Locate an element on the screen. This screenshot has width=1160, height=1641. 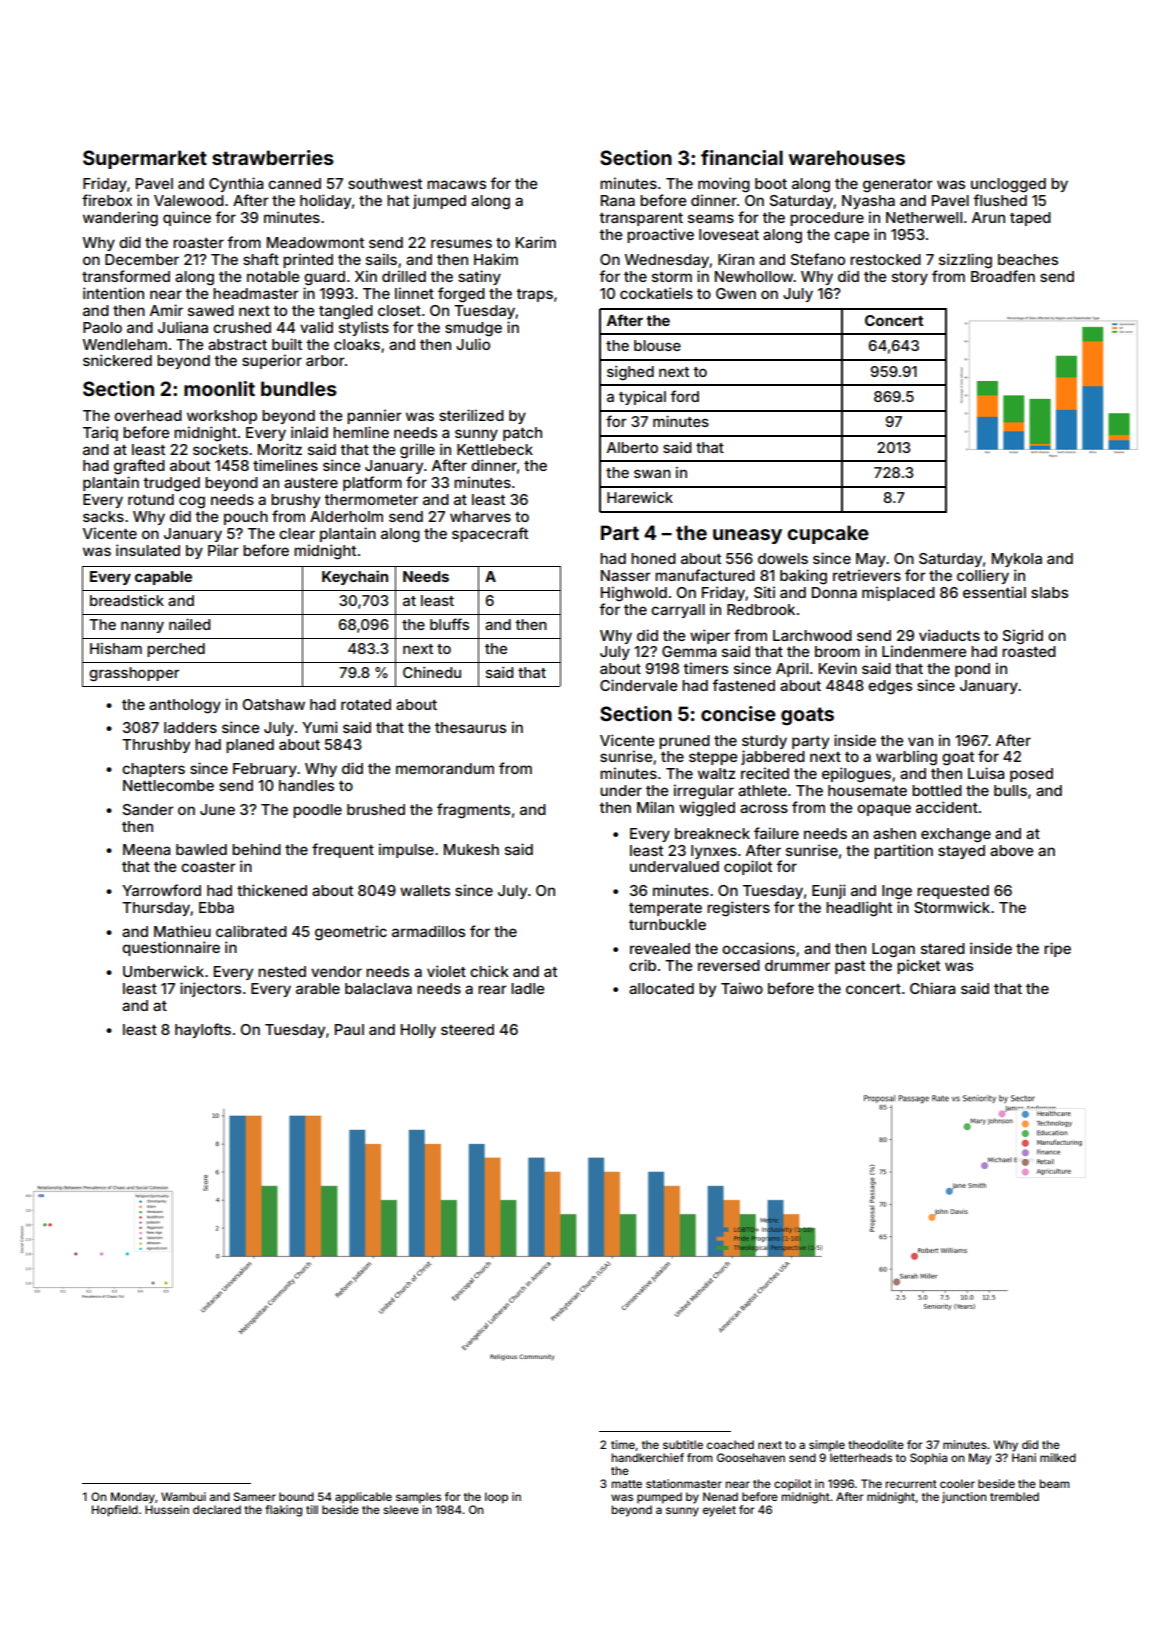
smudge is located at coordinates (473, 329).
